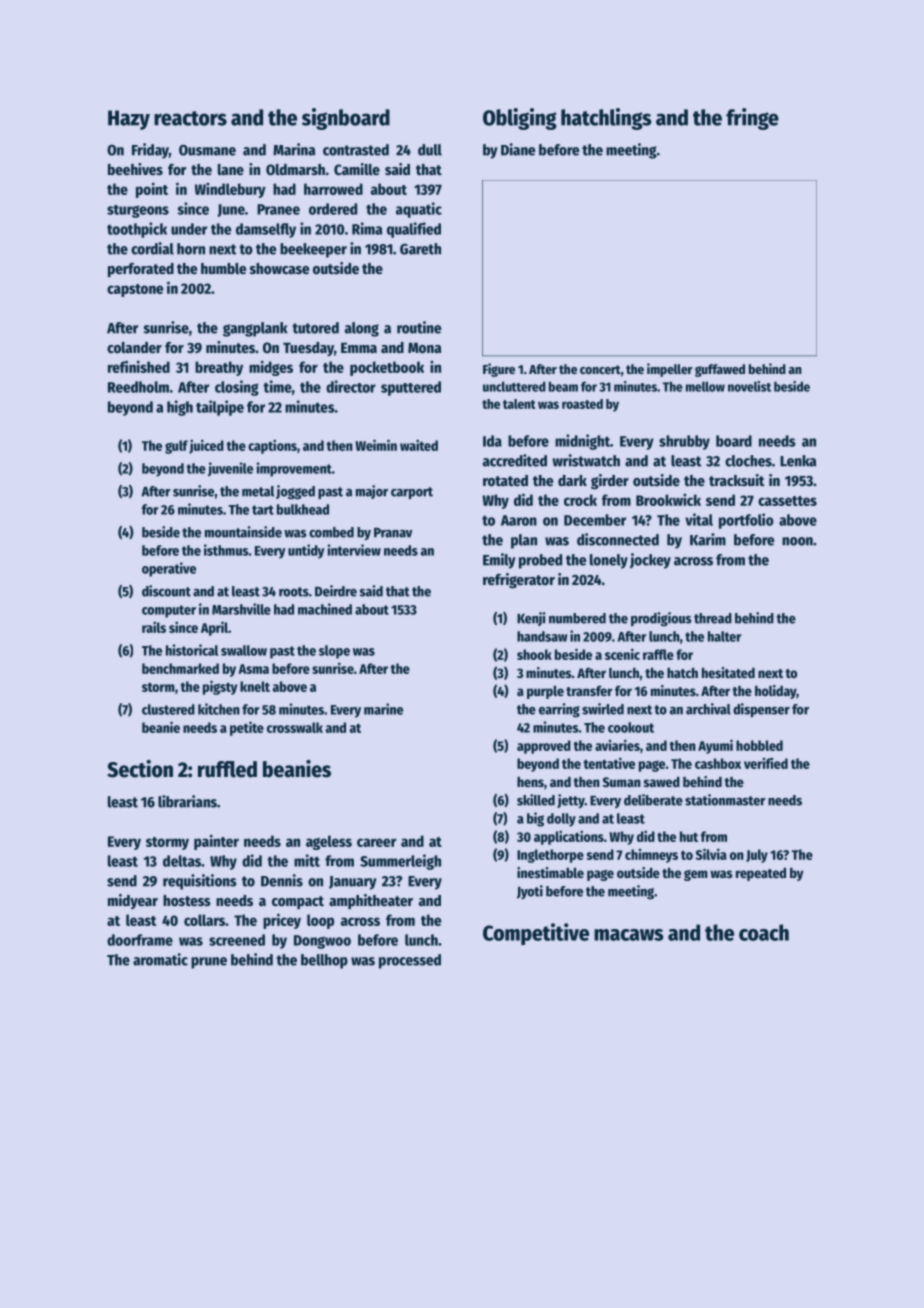 The height and width of the screenshot is (1308, 924). I want to click on point, so click(152, 190).
